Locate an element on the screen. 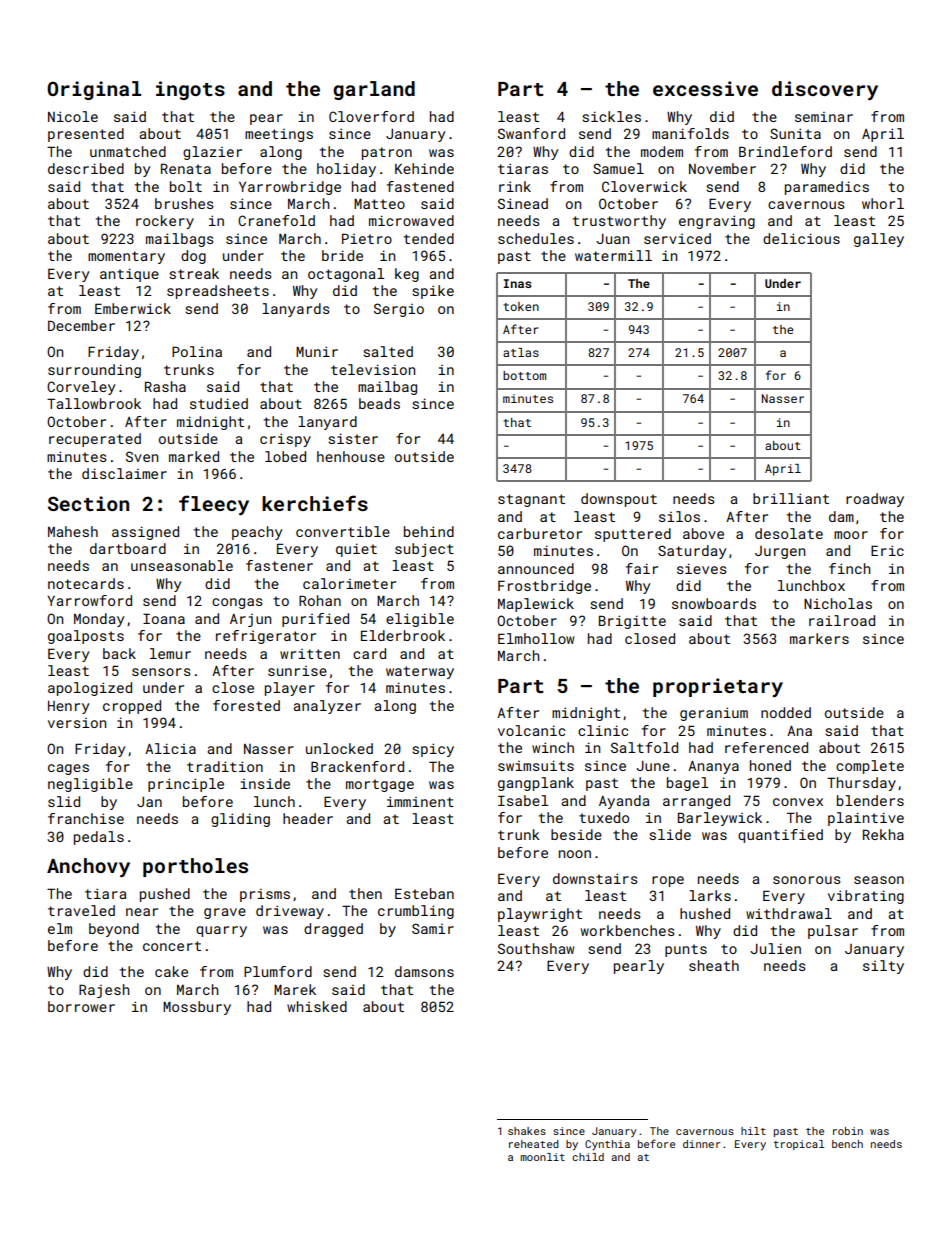  Munir is located at coordinates (317, 351).
